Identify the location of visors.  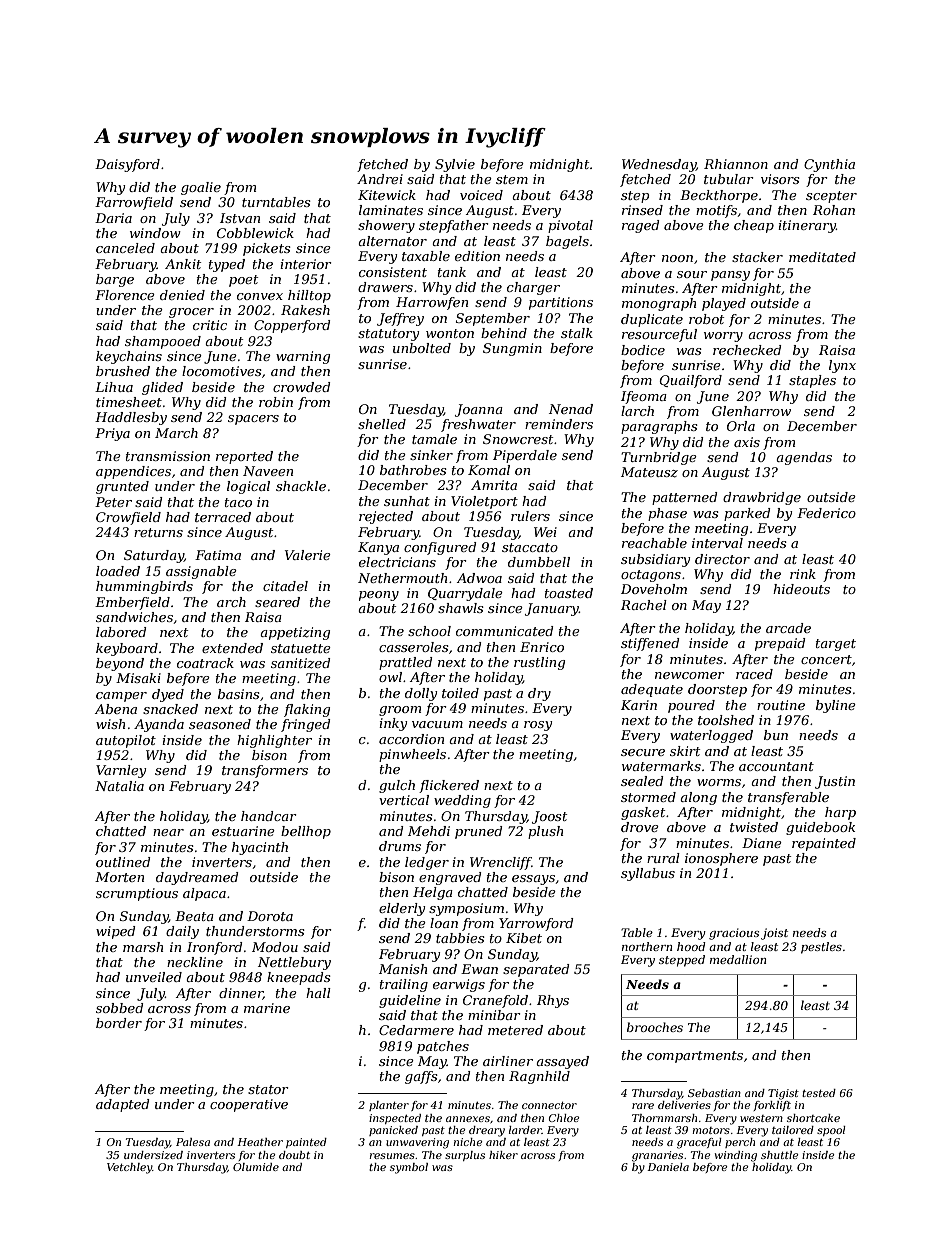
(780, 179).
